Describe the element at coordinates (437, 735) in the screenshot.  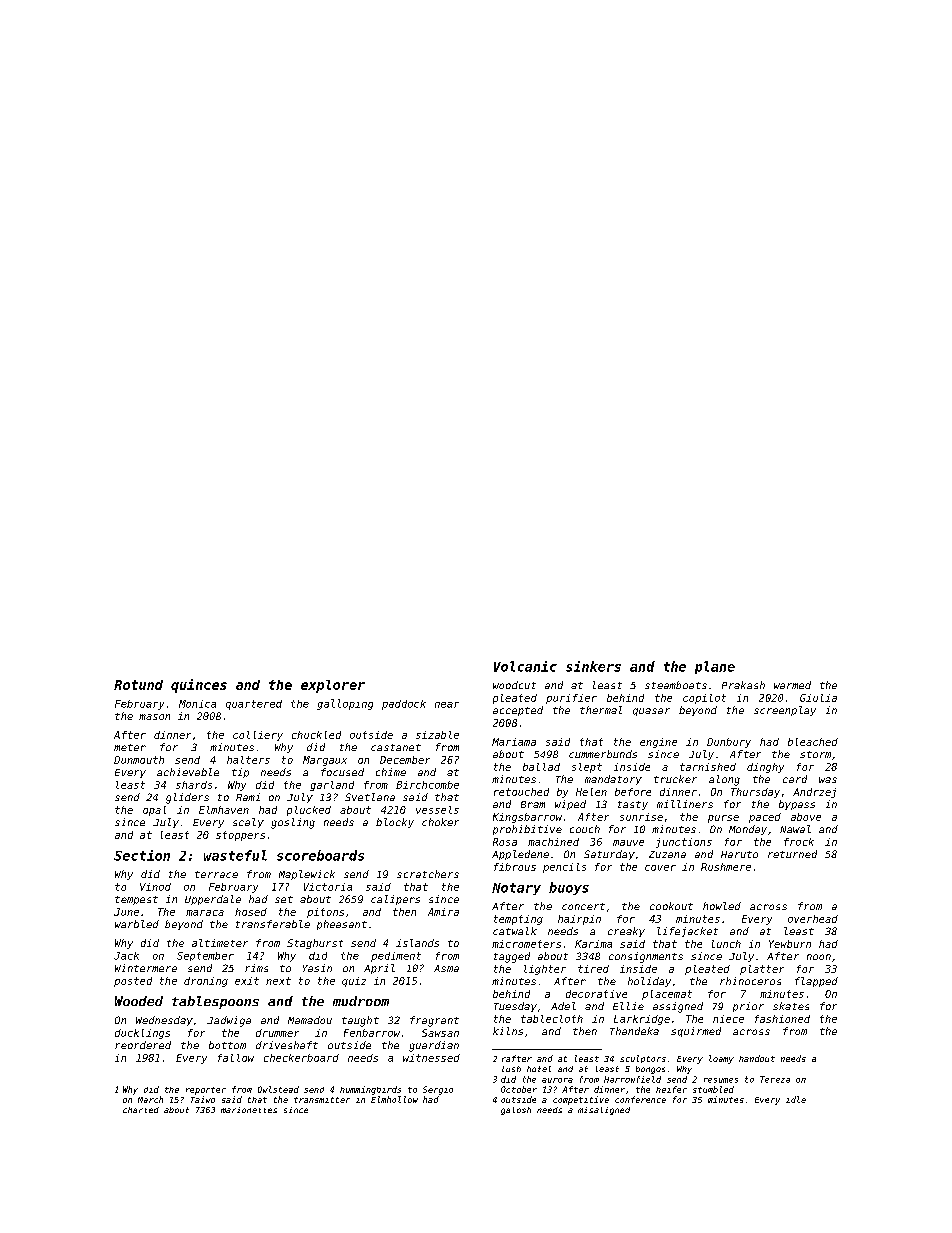
I see `sizable` at that location.
